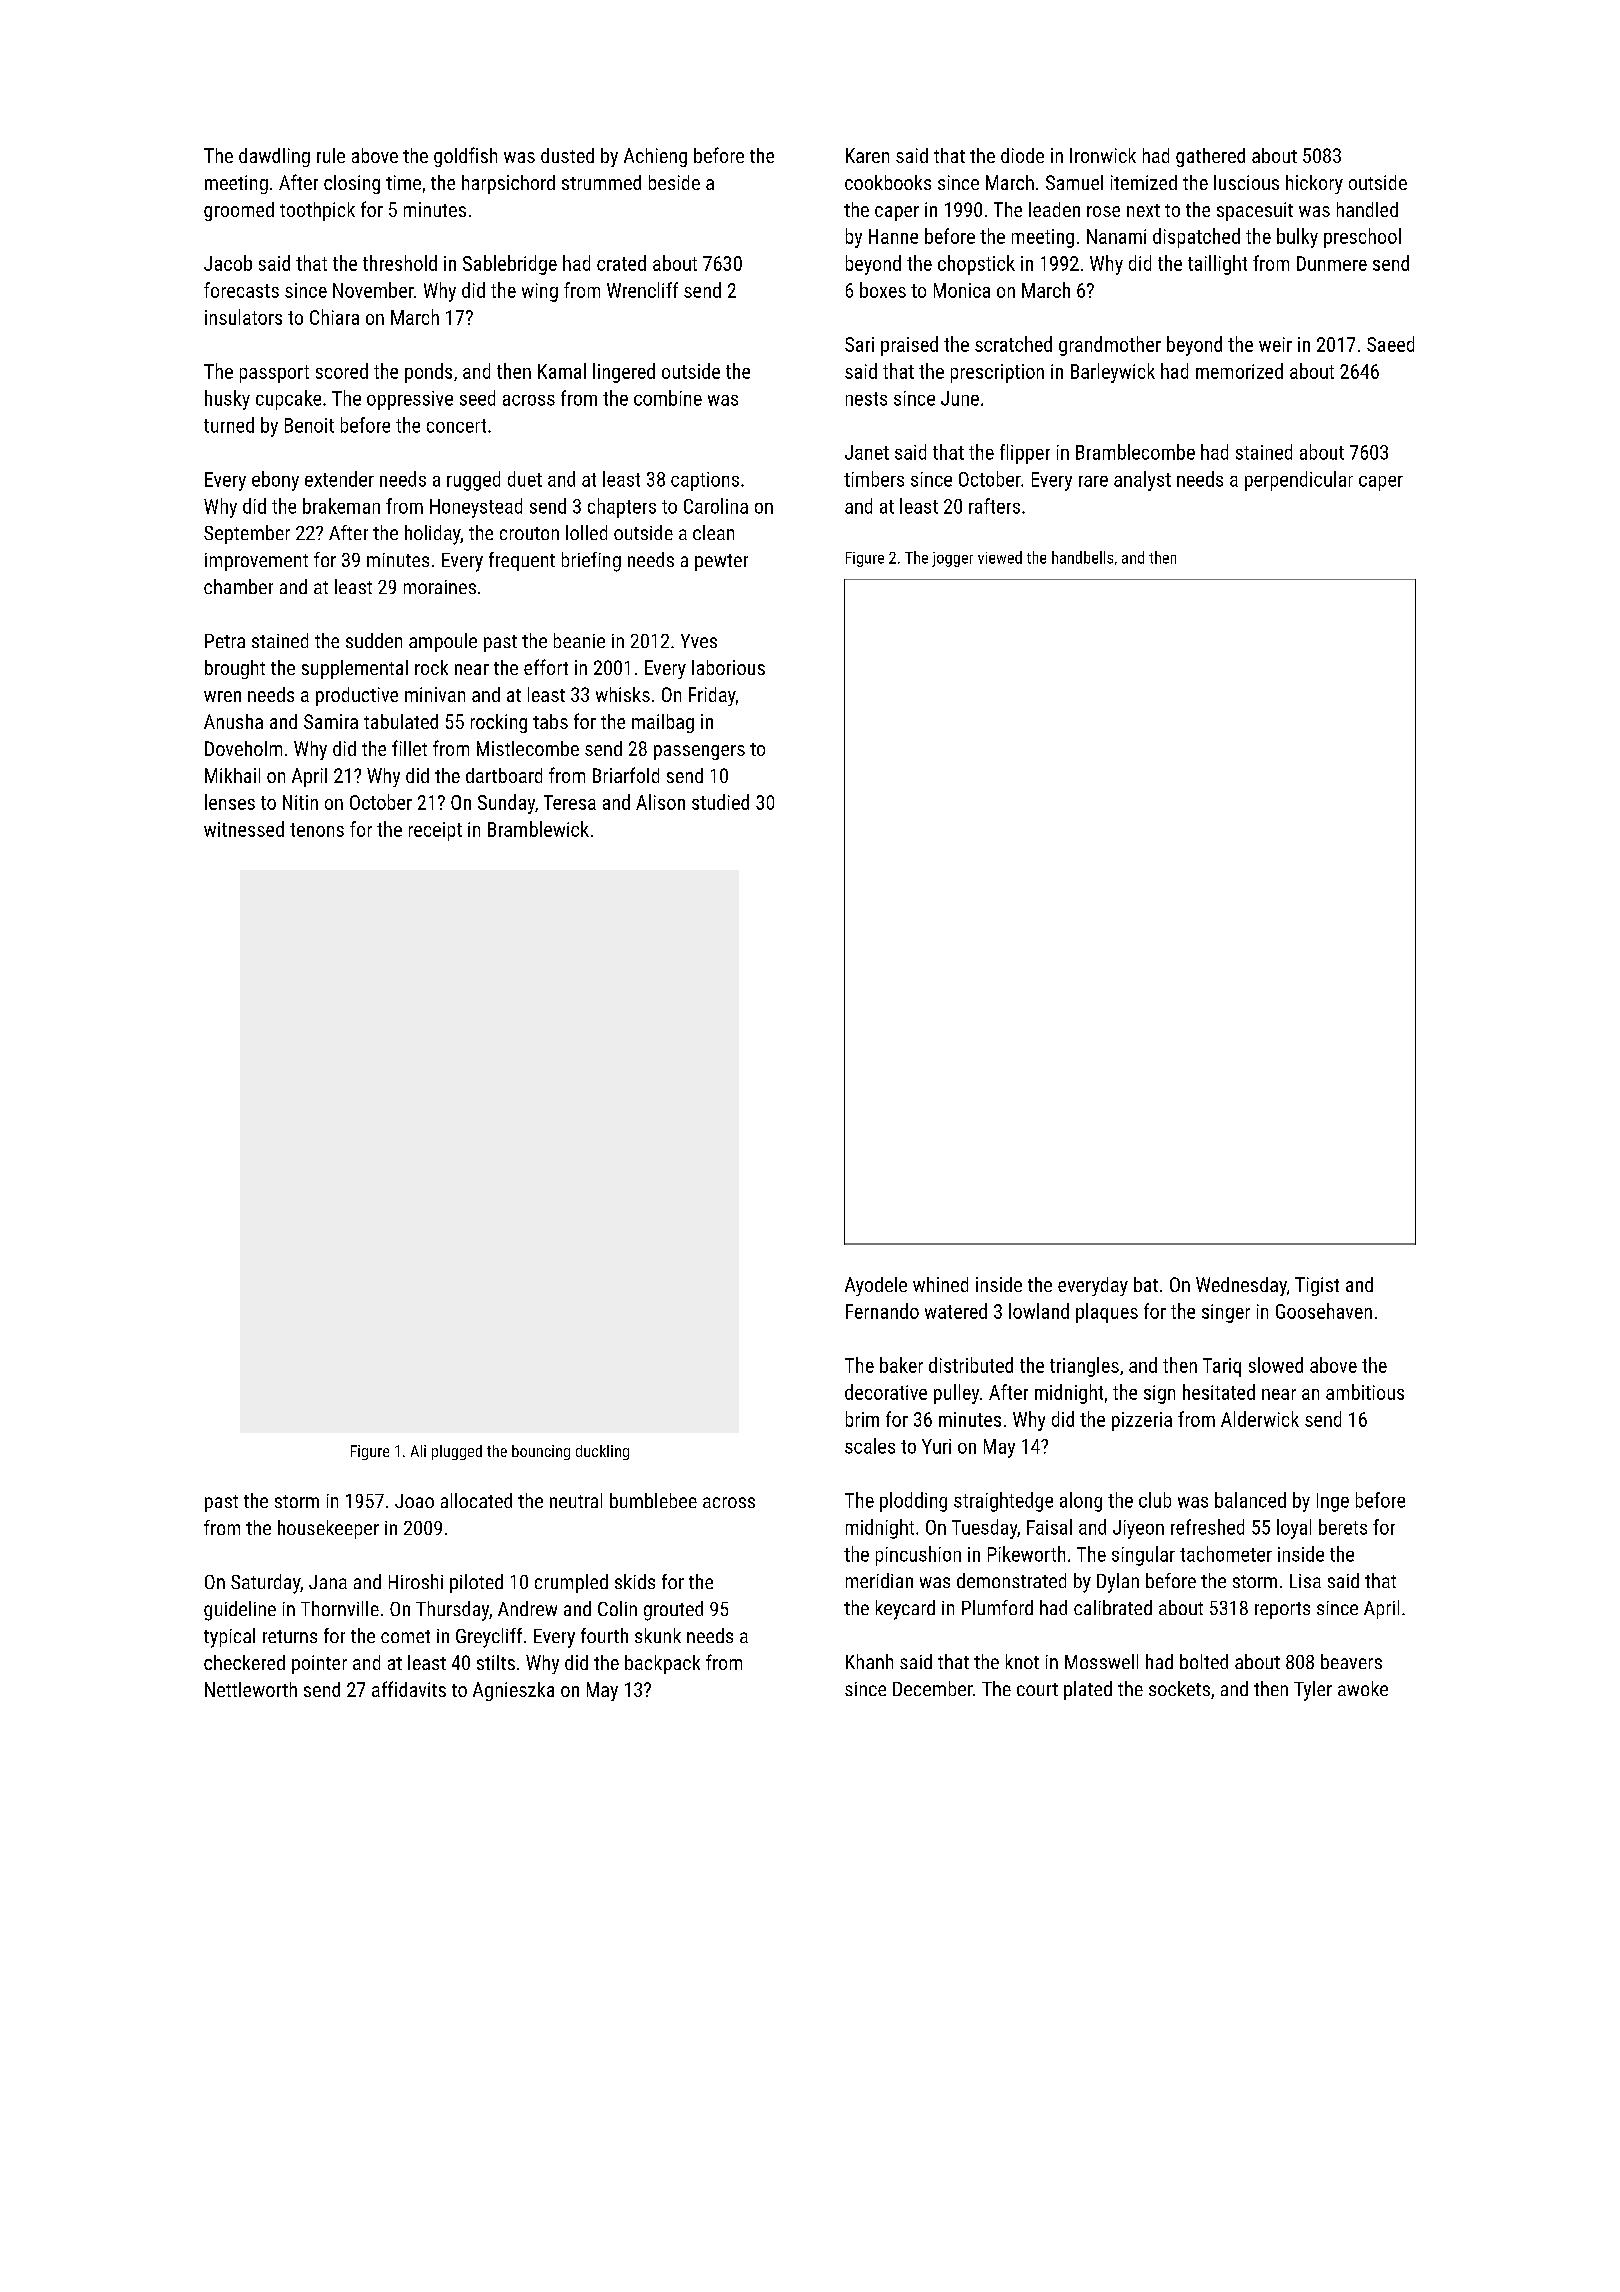  What do you see at coordinates (1103, 211) in the screenshot?
I see `rose` at bounding box center [1103, 211].
